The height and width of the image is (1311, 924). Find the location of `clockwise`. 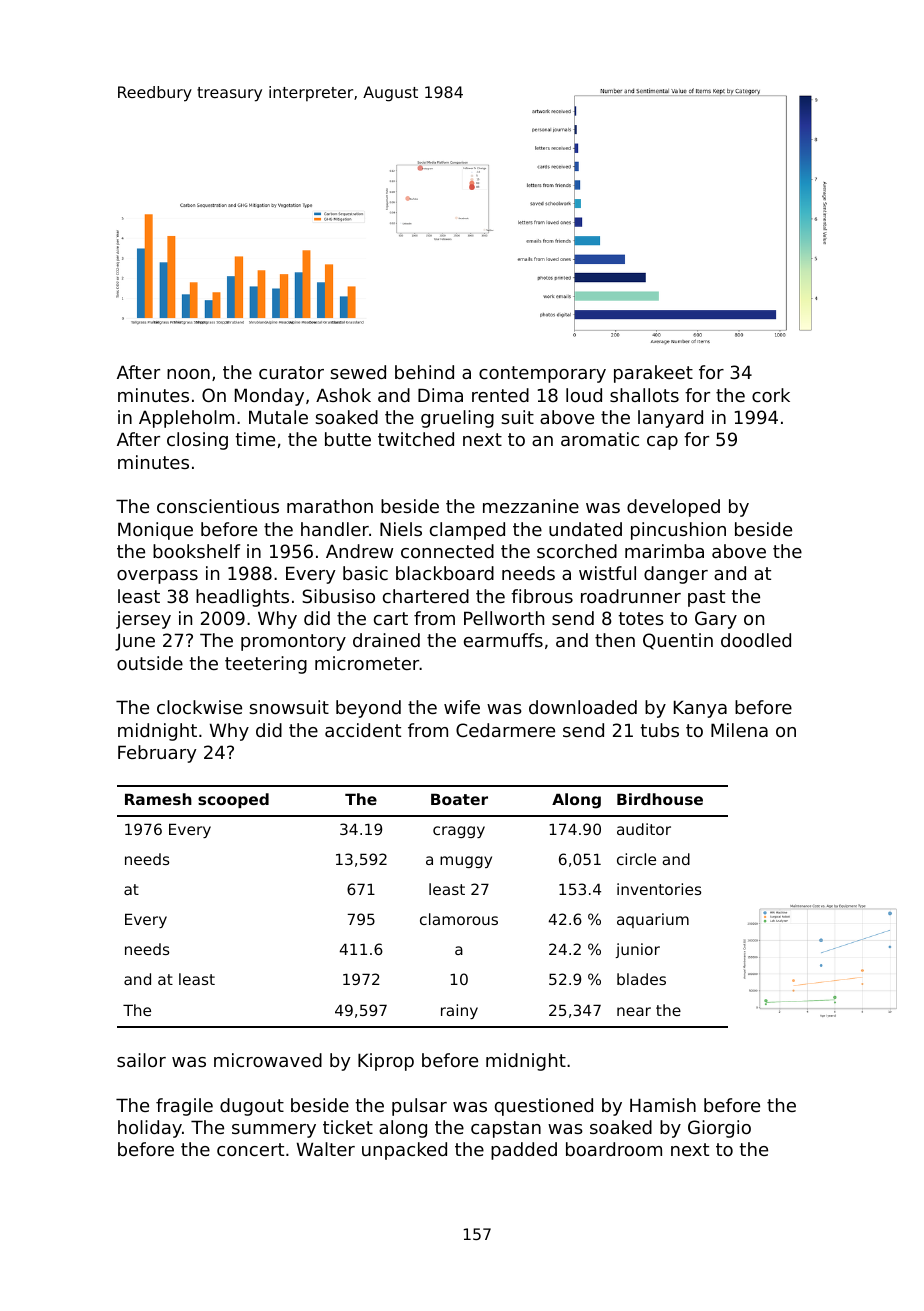

clockwise is located at coordinates (199, 707).
